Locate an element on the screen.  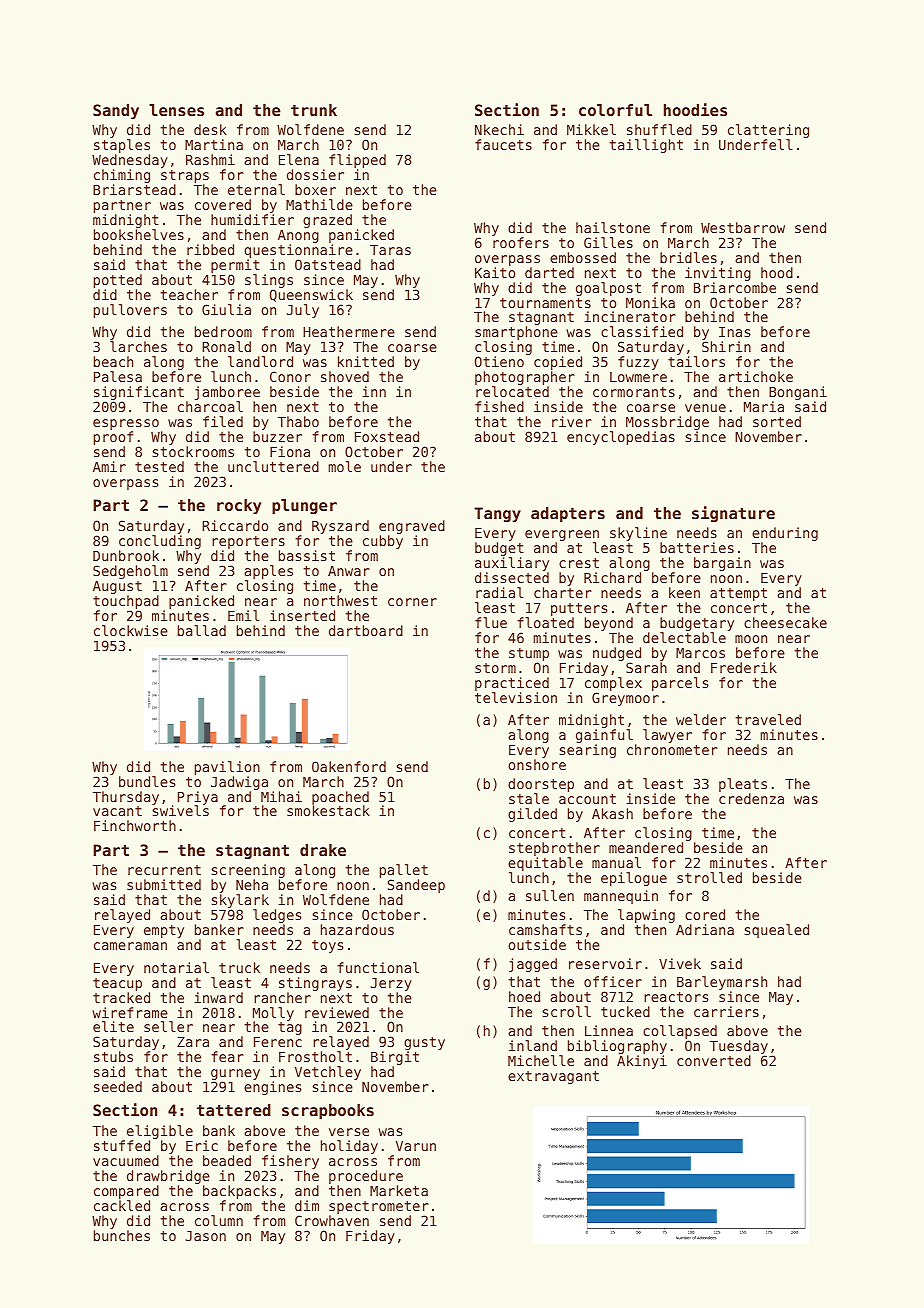
scrapbooks is located at coordinates (328, 1112).
